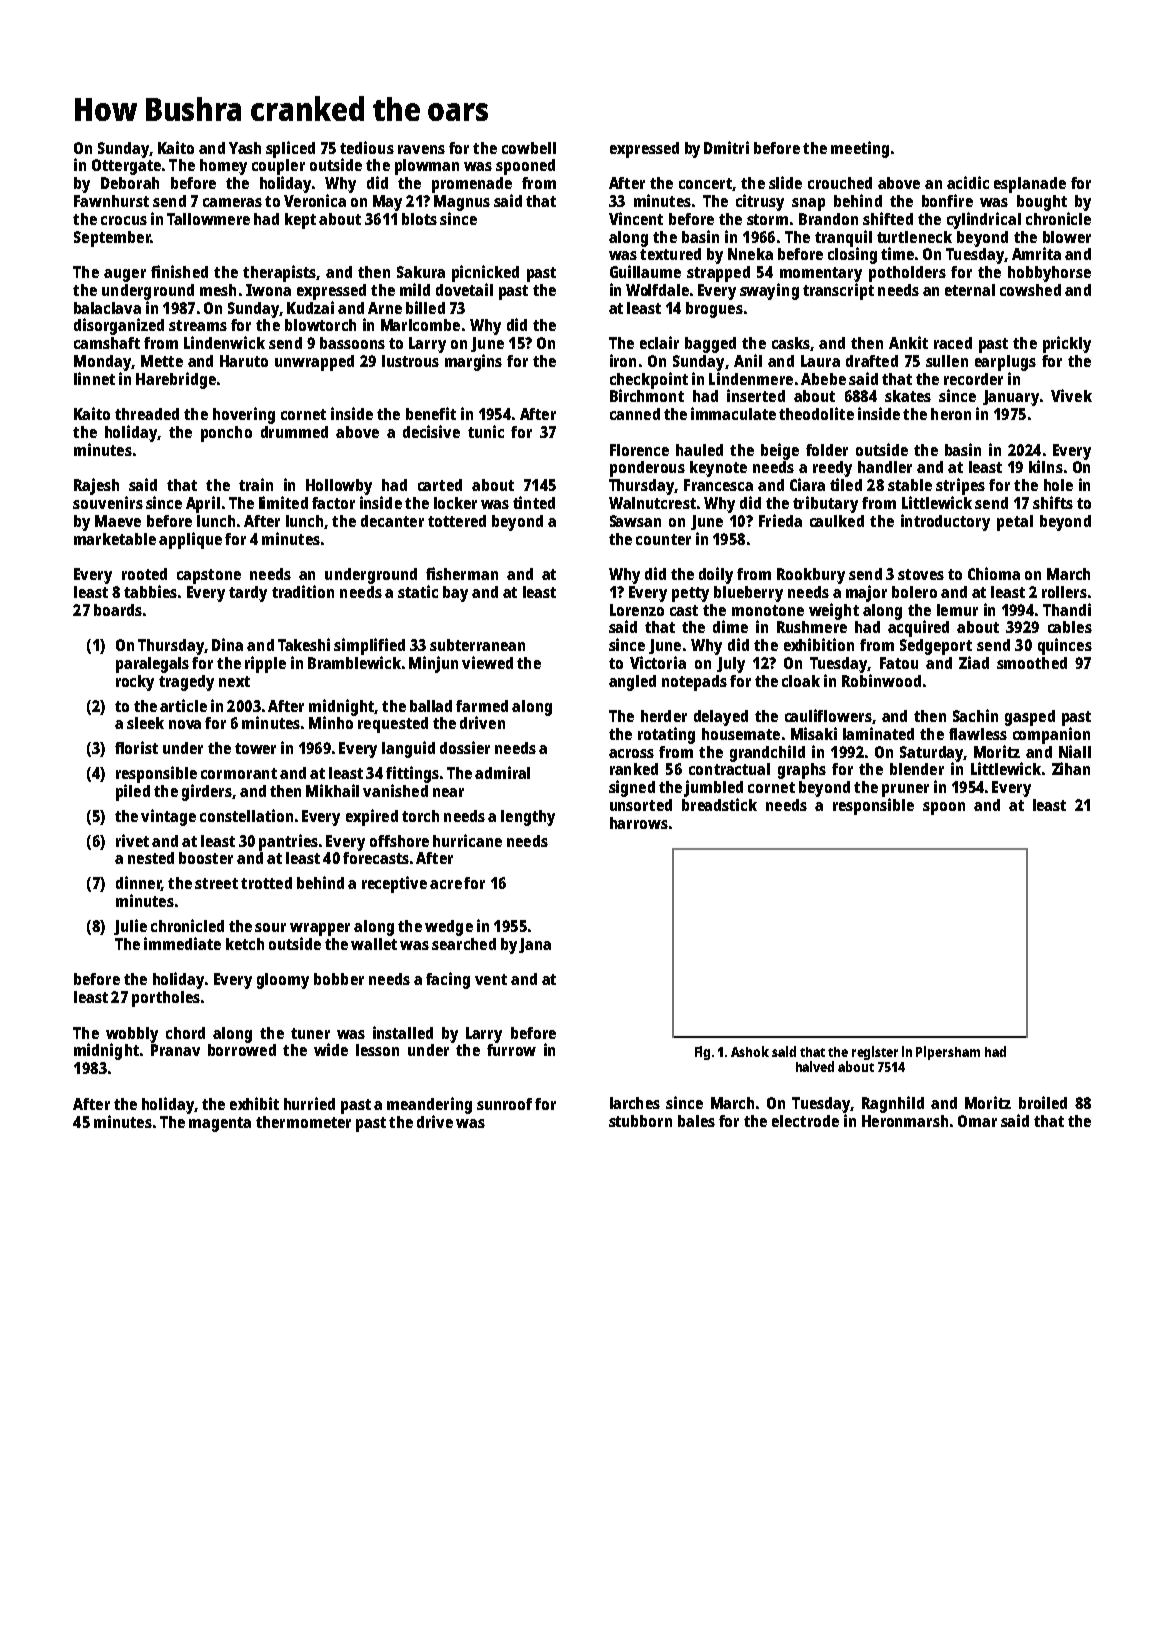  Describe the element at coordinates (367, 147) in the screenshot. I see `tedious` at that location.
